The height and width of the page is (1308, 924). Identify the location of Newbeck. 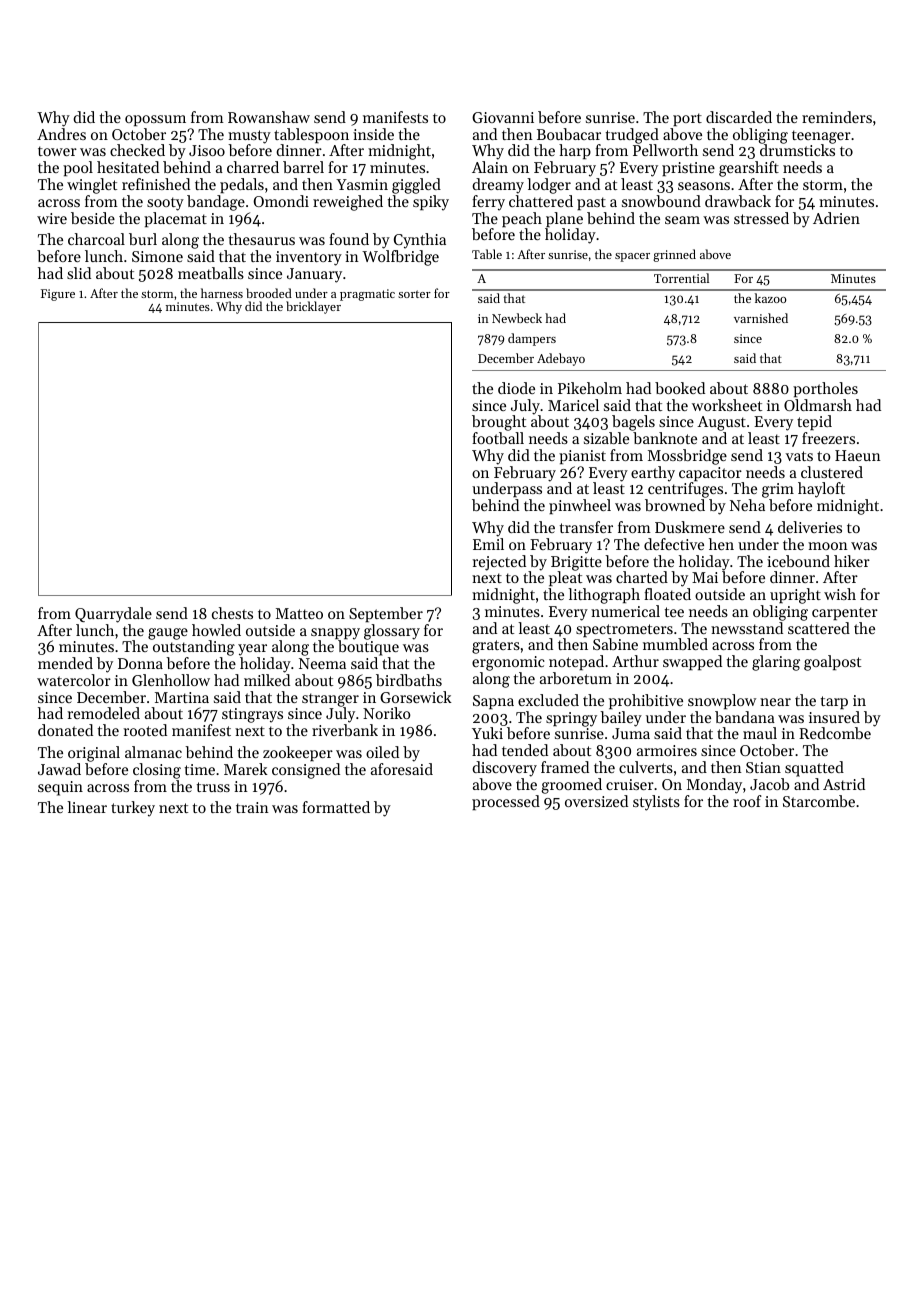
(517, 318).
